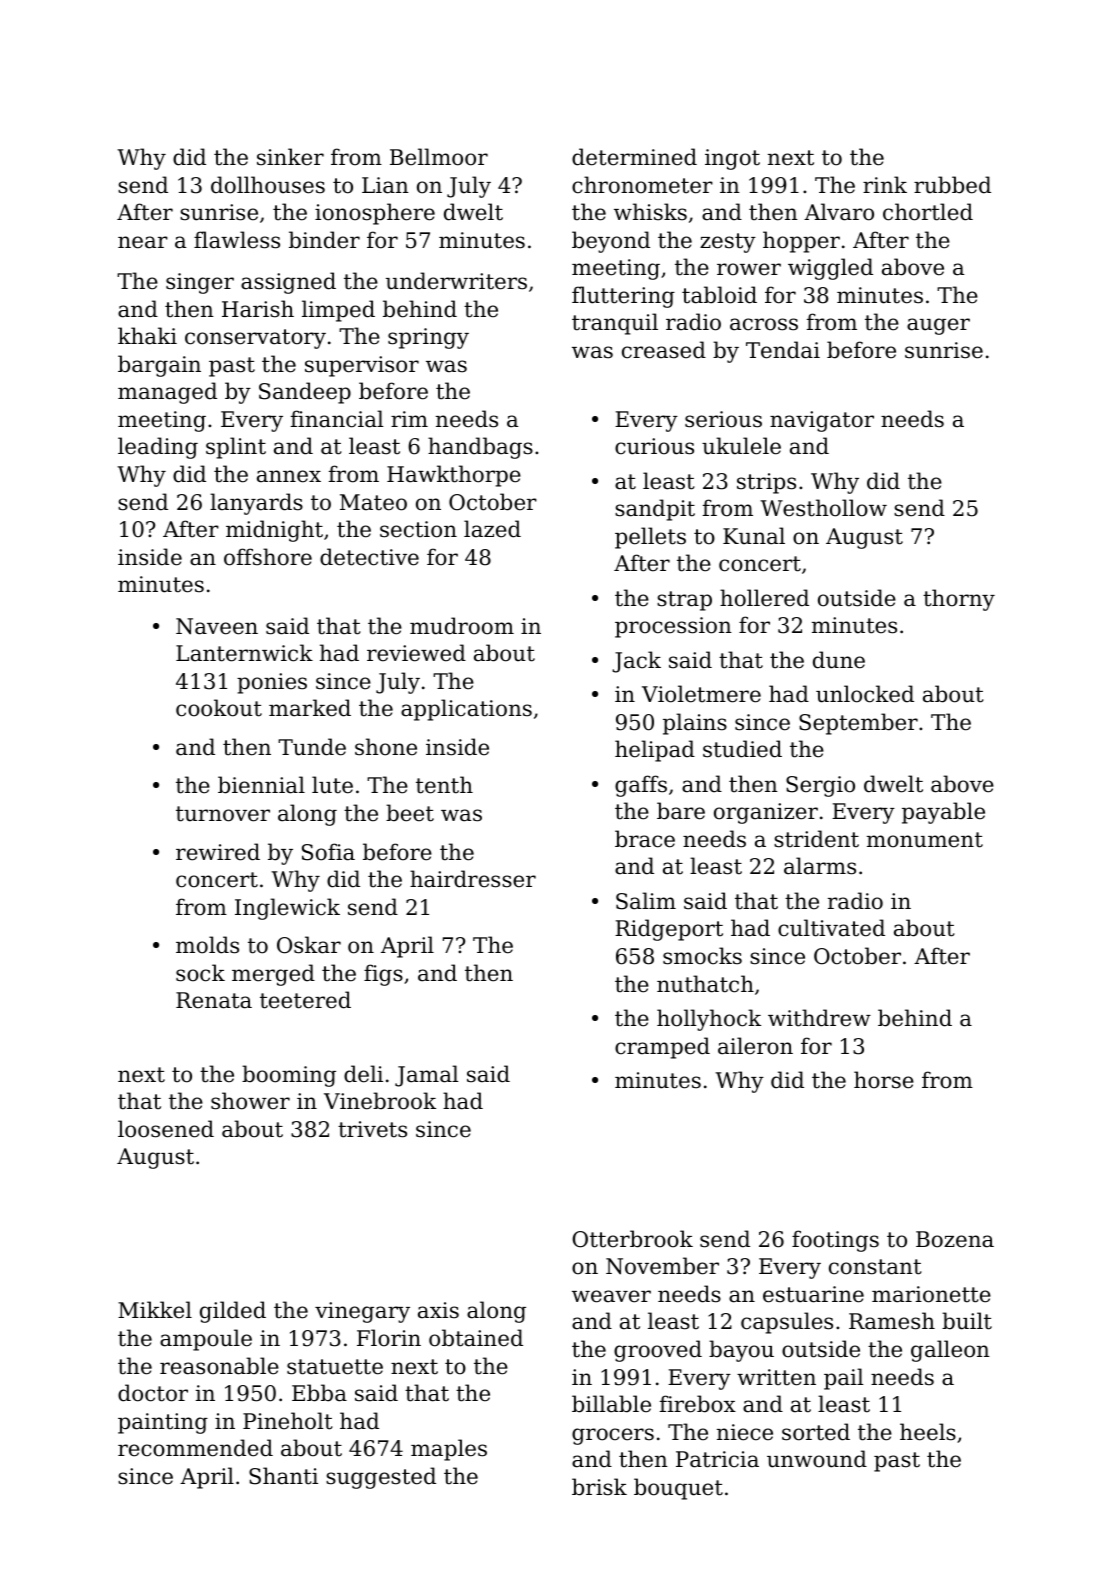  Describe the element at coordinates (952, 185) in the screenshot. I see `rubbed` at that location.
